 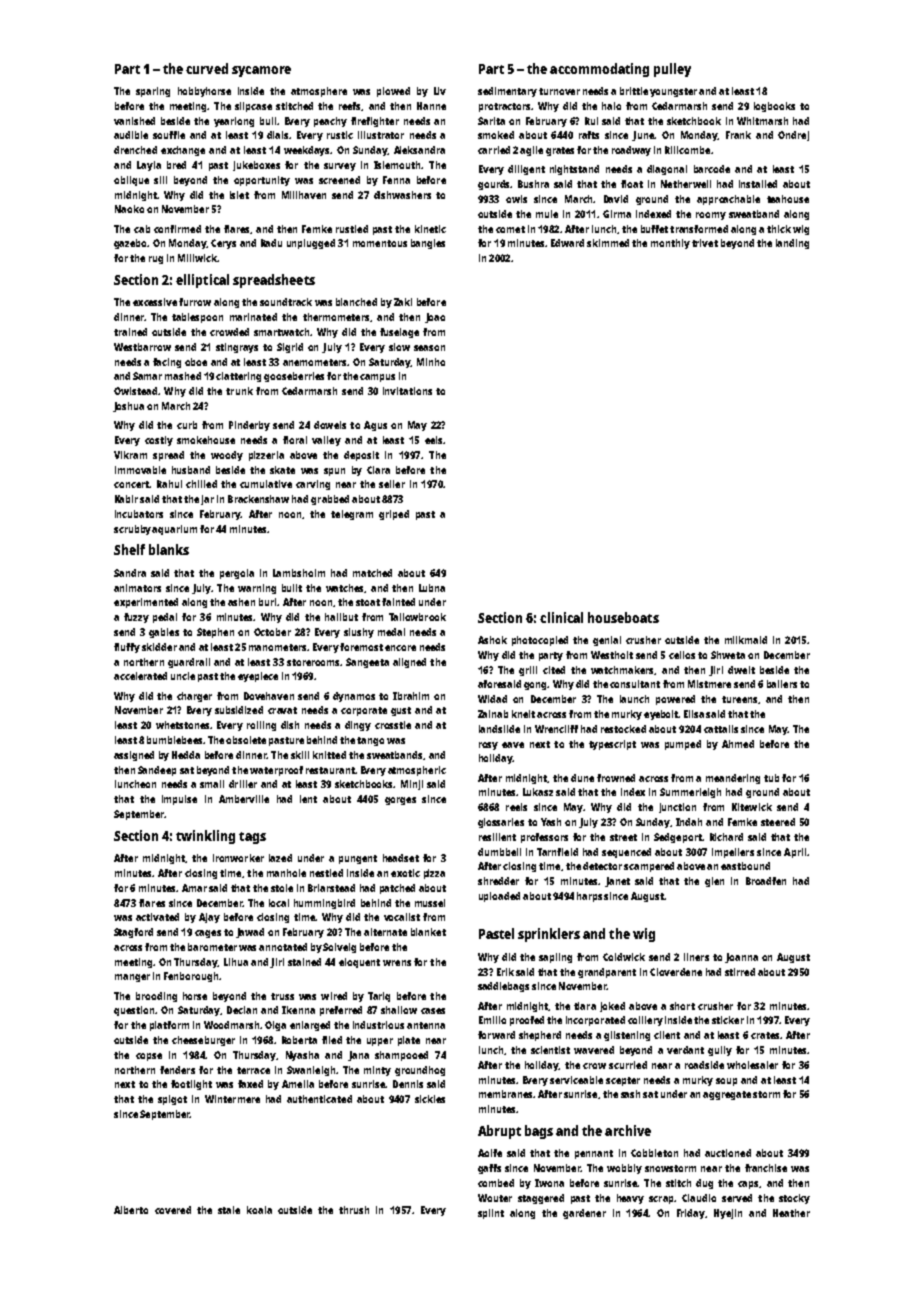 I want to click on Hyejin, so click(x=728, y=1214).
